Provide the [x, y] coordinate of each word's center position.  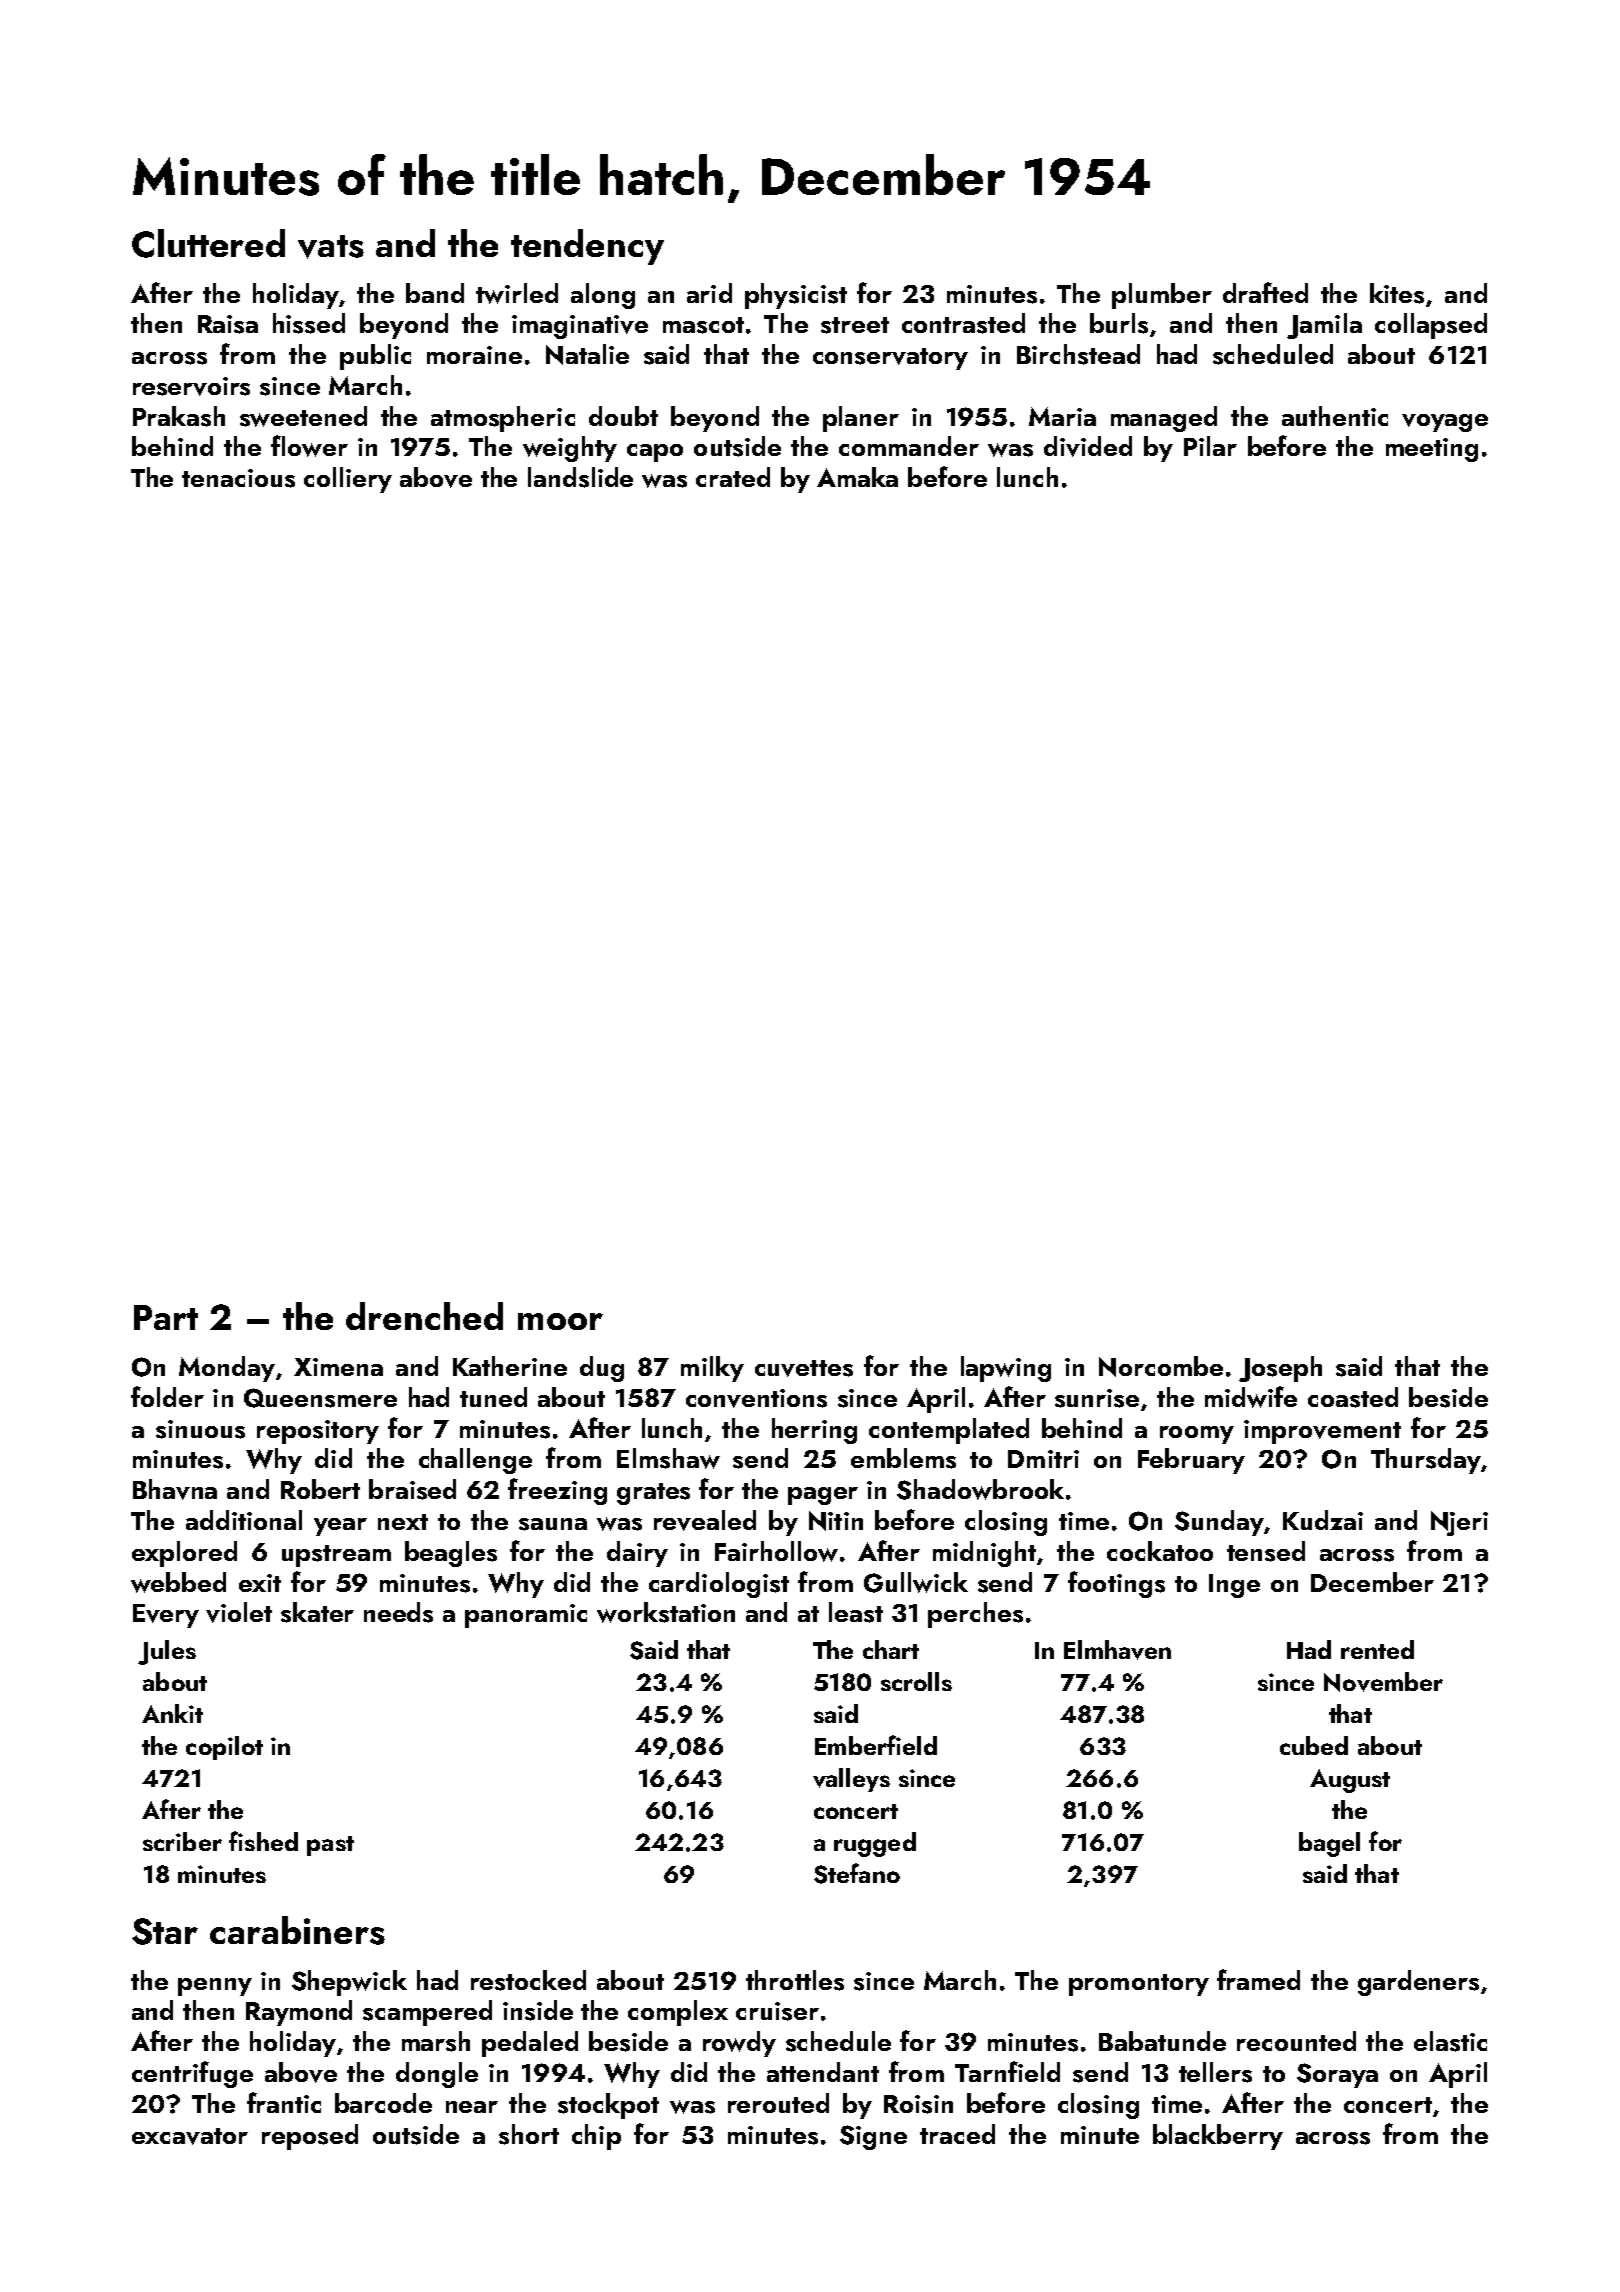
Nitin [836, 1521]
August [1350, 1781]
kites [1397, 293]
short [529, 2134]
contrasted [963, 323]
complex [678, 2013]
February [1191, 1461]
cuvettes [804, 1368]
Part [166, 1317]
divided [1088, 446]
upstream [336, 1556]
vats [331, 247]
